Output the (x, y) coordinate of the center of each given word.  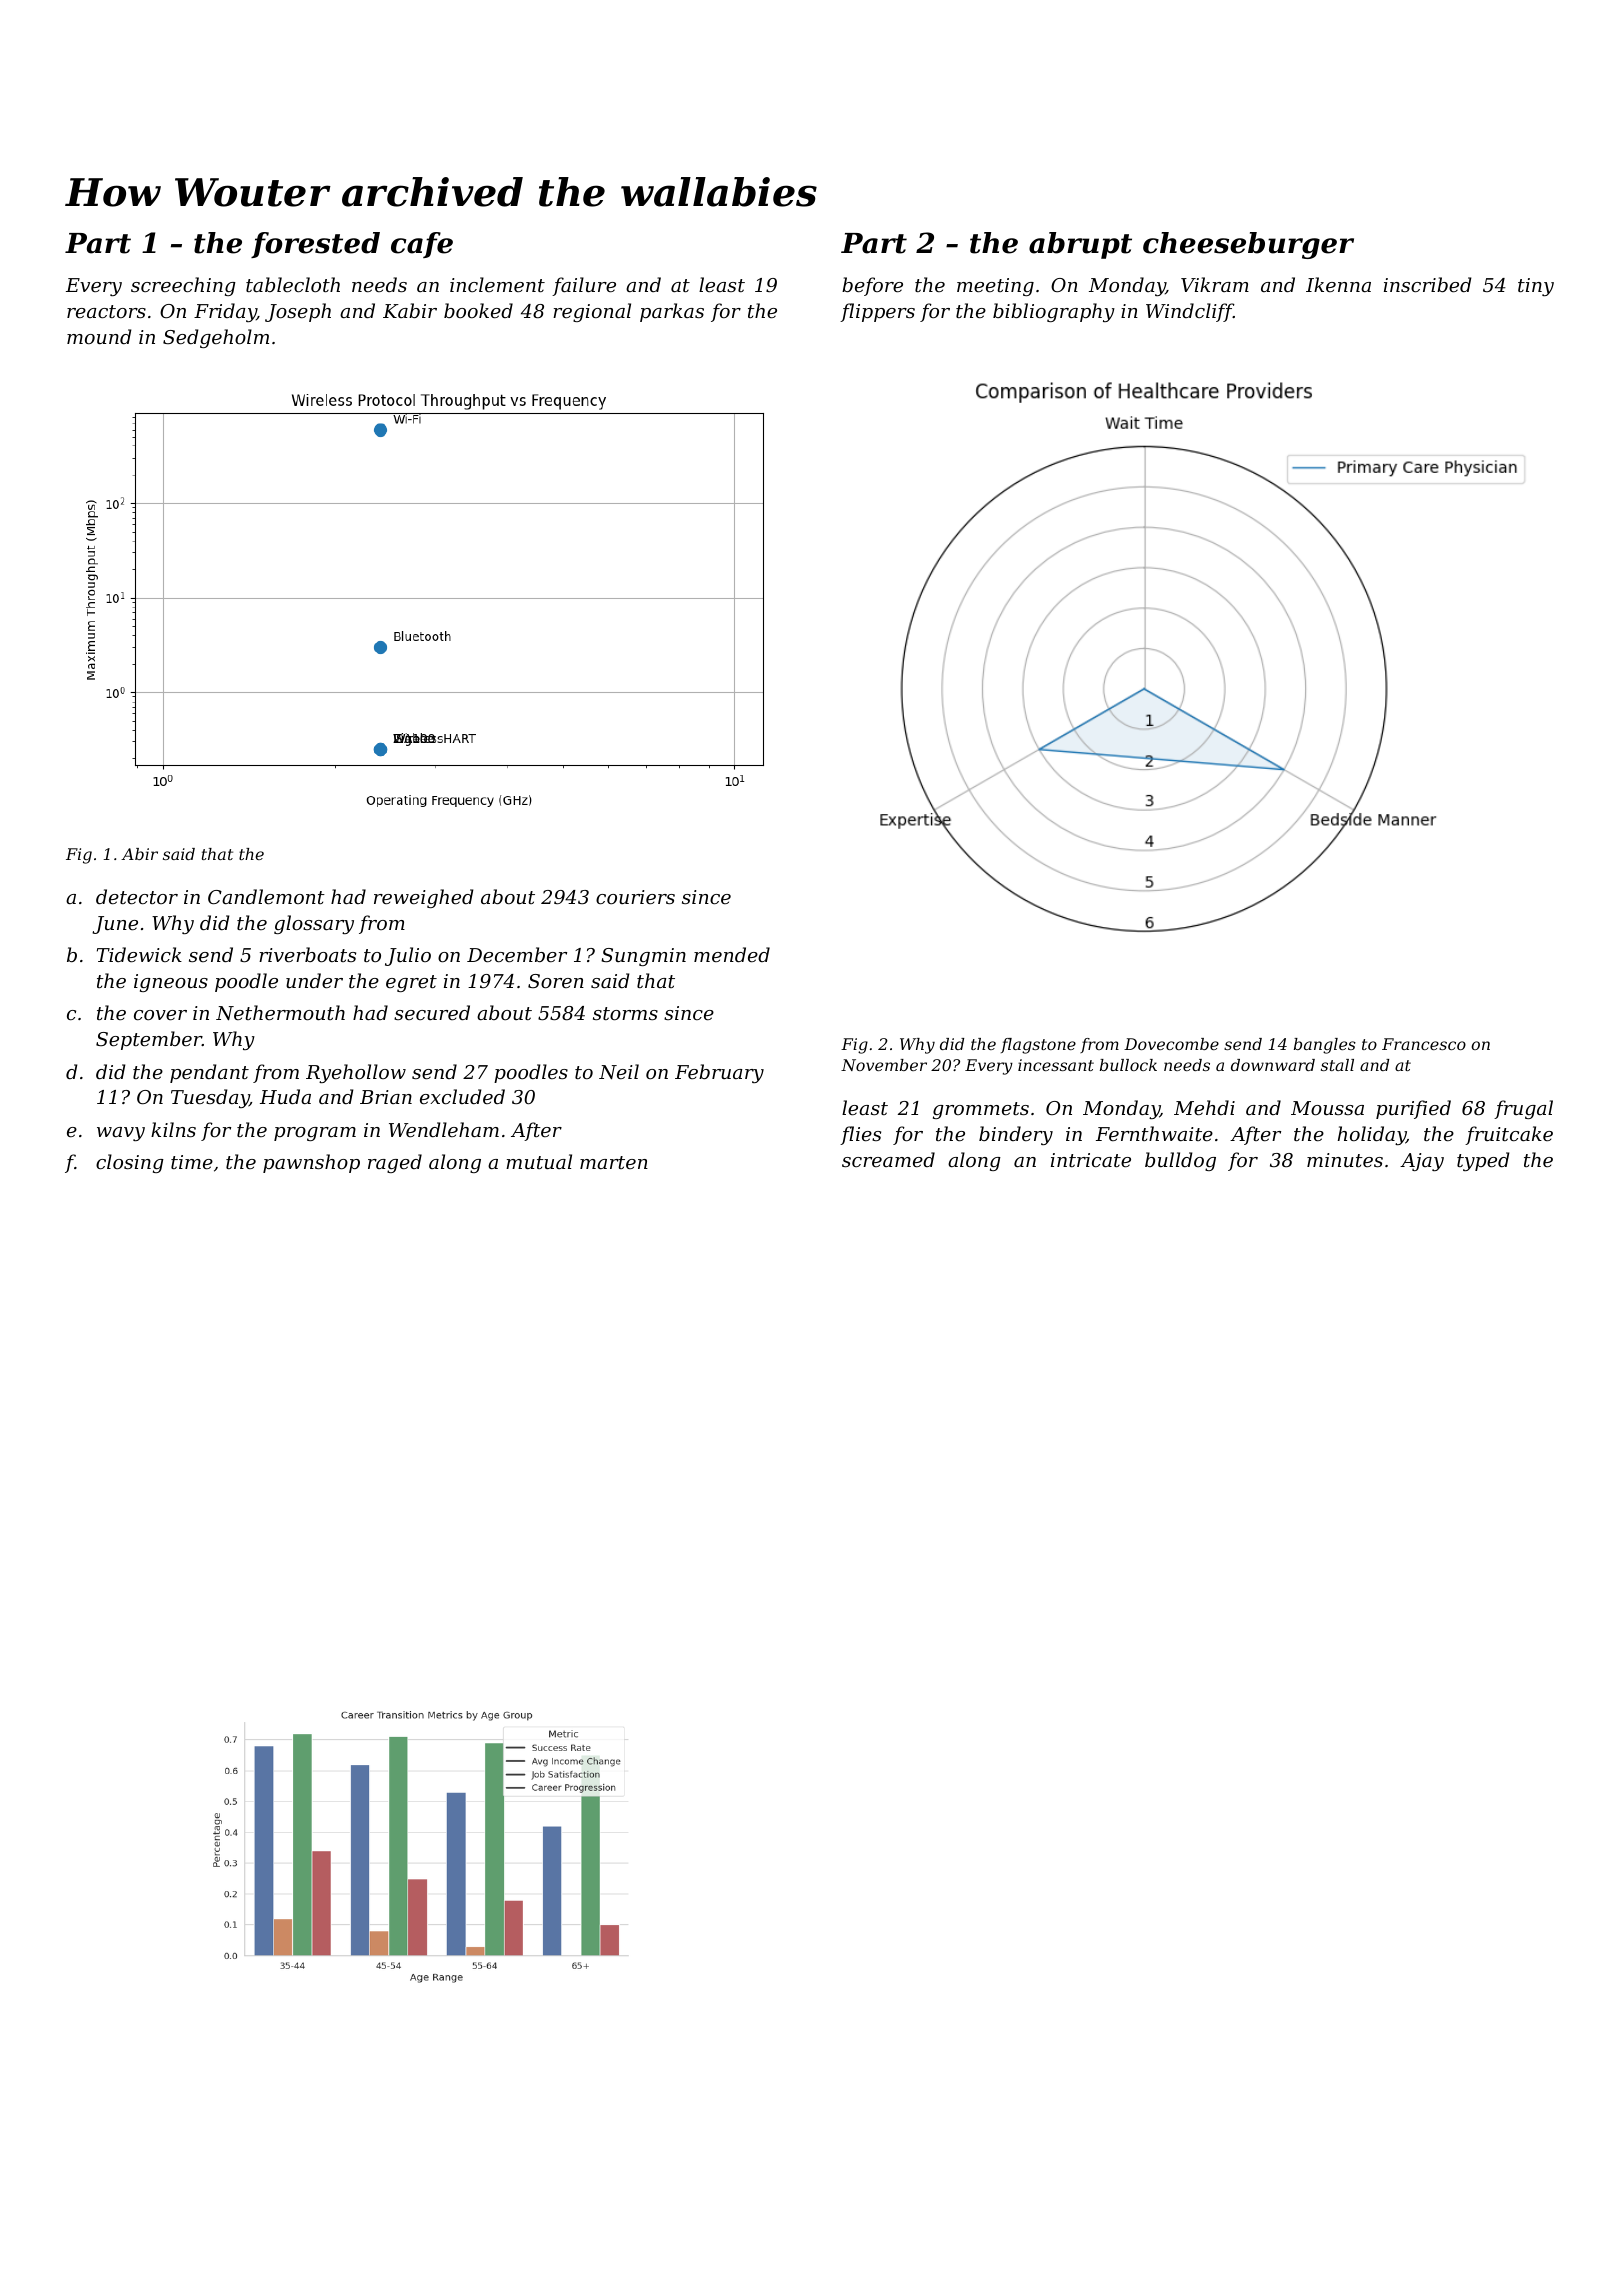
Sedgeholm (216, 338)
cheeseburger (1248, 245)
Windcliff (1190, 312)
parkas (672, 312)
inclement (497, 284)
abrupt (1080, 245)
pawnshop (311, 1163)
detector (137, 896)
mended (732, 954)
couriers (635, 897)
